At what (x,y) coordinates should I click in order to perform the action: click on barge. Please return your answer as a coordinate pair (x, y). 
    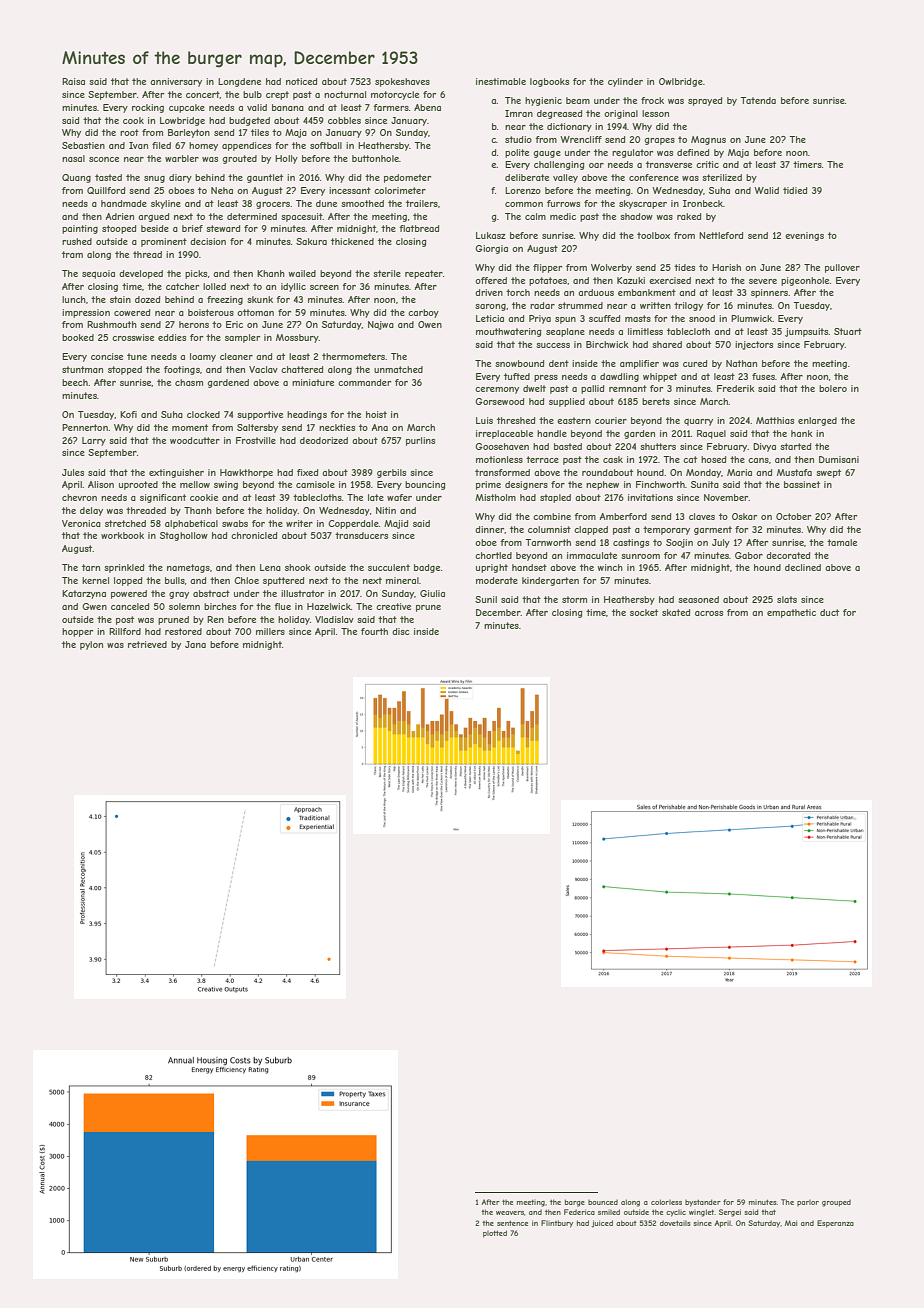
    Looking at the image, I should click on (575, 1203).
